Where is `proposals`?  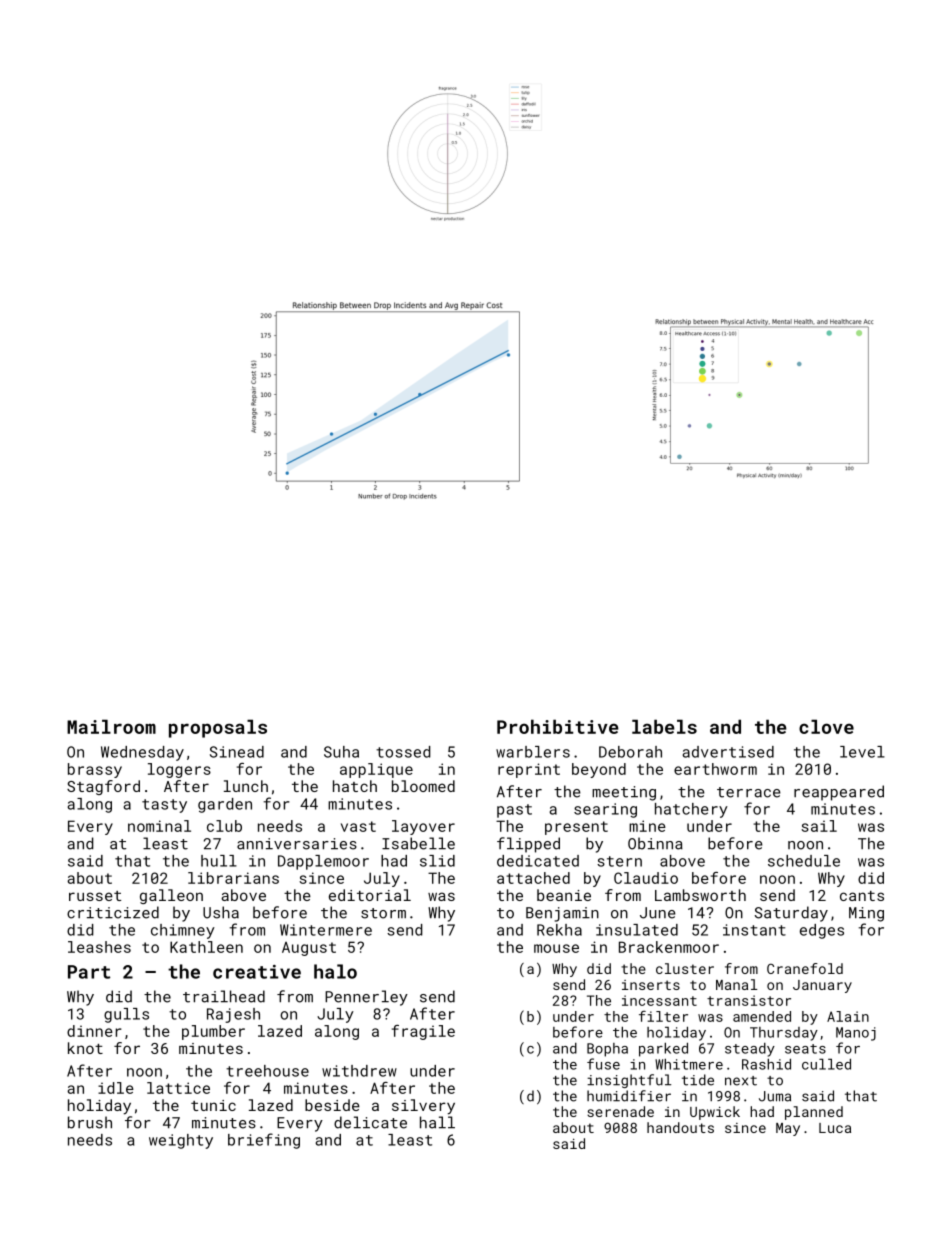 proposals is located at coordinates (218, 728).
